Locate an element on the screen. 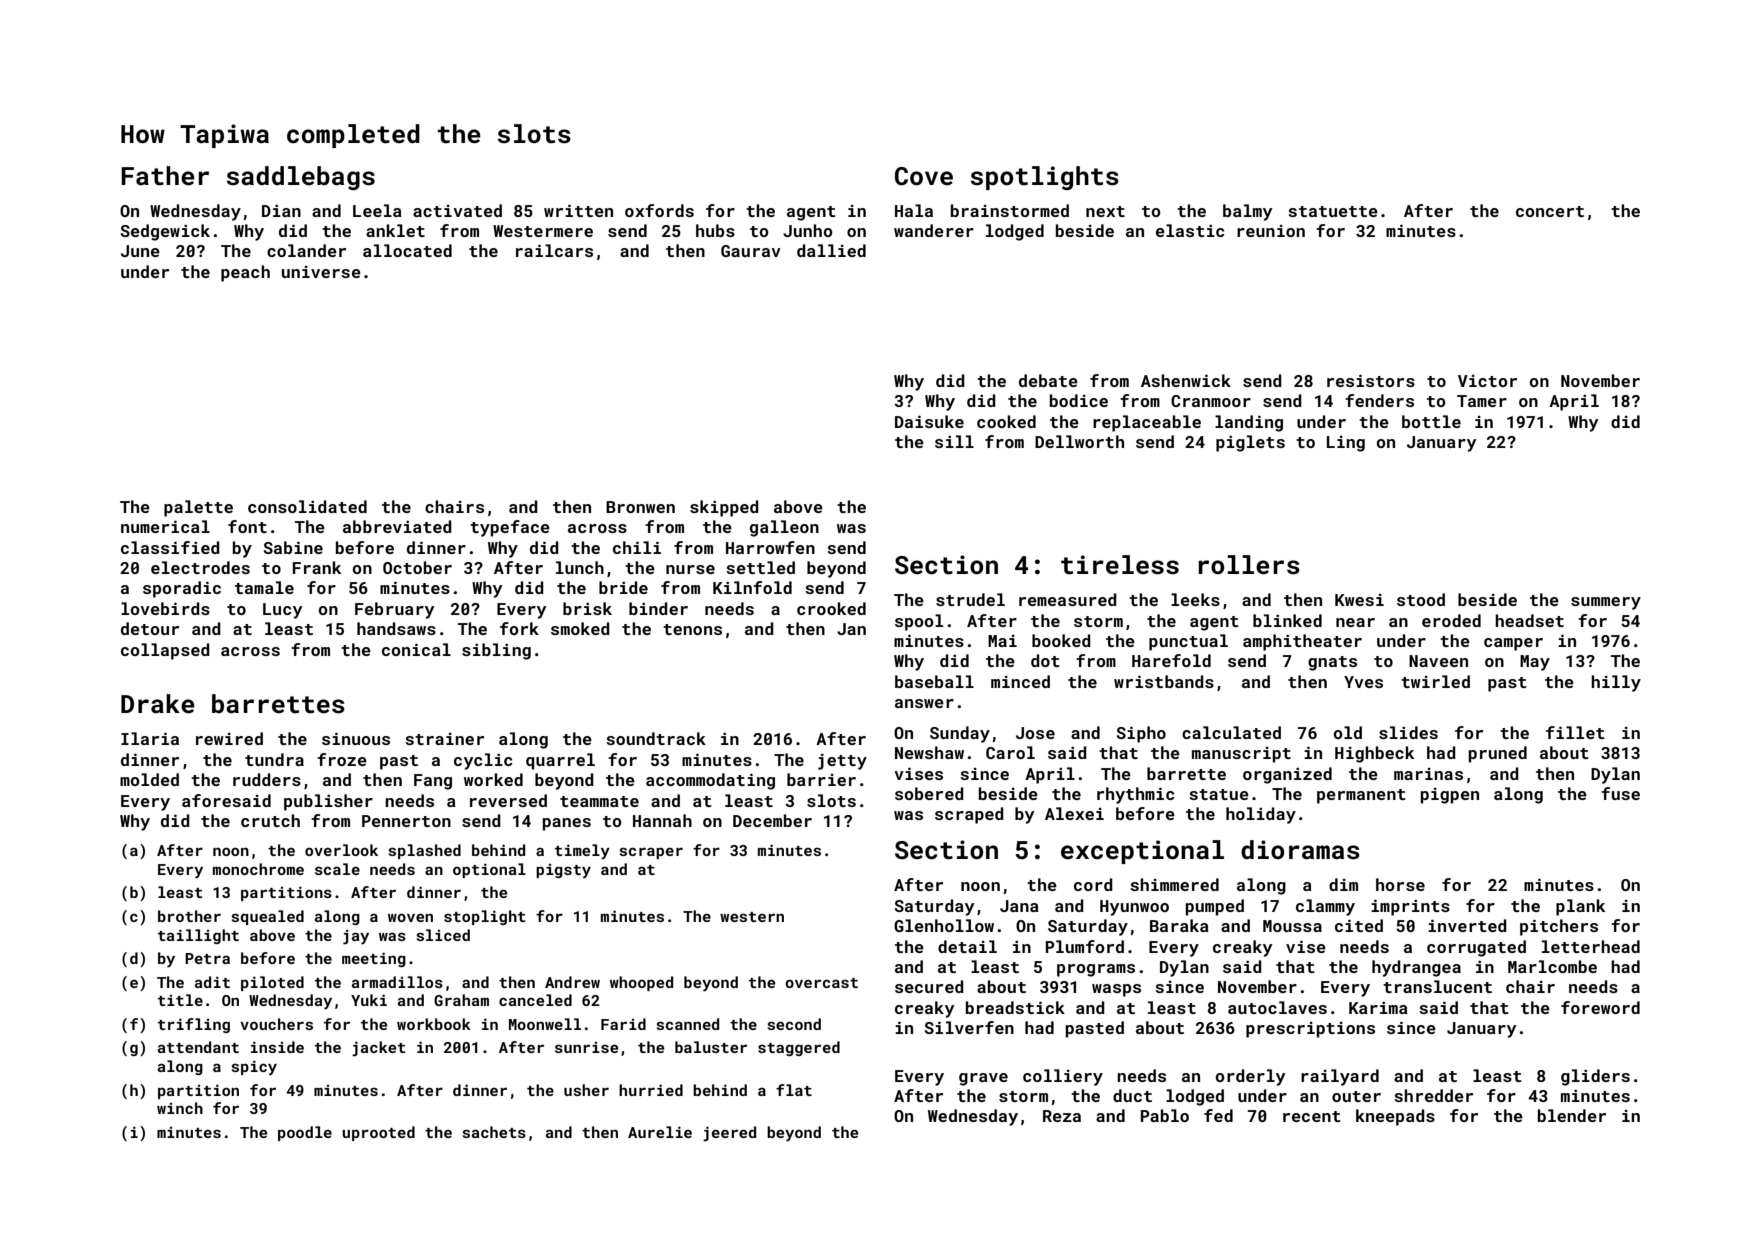  concert is located at coordinates (1550, 211).
